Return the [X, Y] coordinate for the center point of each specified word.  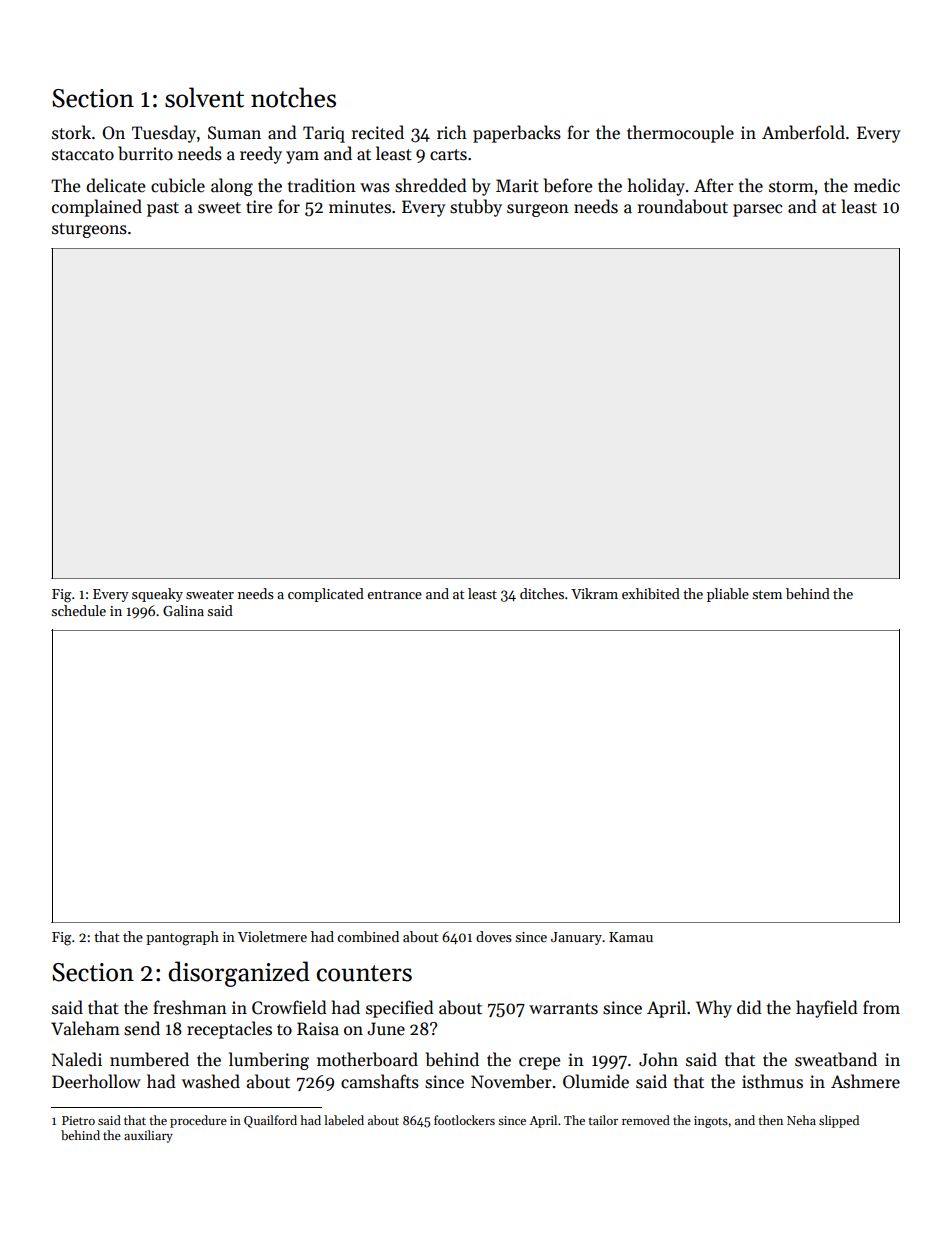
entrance [394, 594]
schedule [79, 610]
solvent [204, 97]
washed [211, 1081]
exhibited [651, 593]
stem [767, 594]
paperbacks [517, 134]
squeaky [157, 595]
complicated [326, 595]
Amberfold [803, 132]
